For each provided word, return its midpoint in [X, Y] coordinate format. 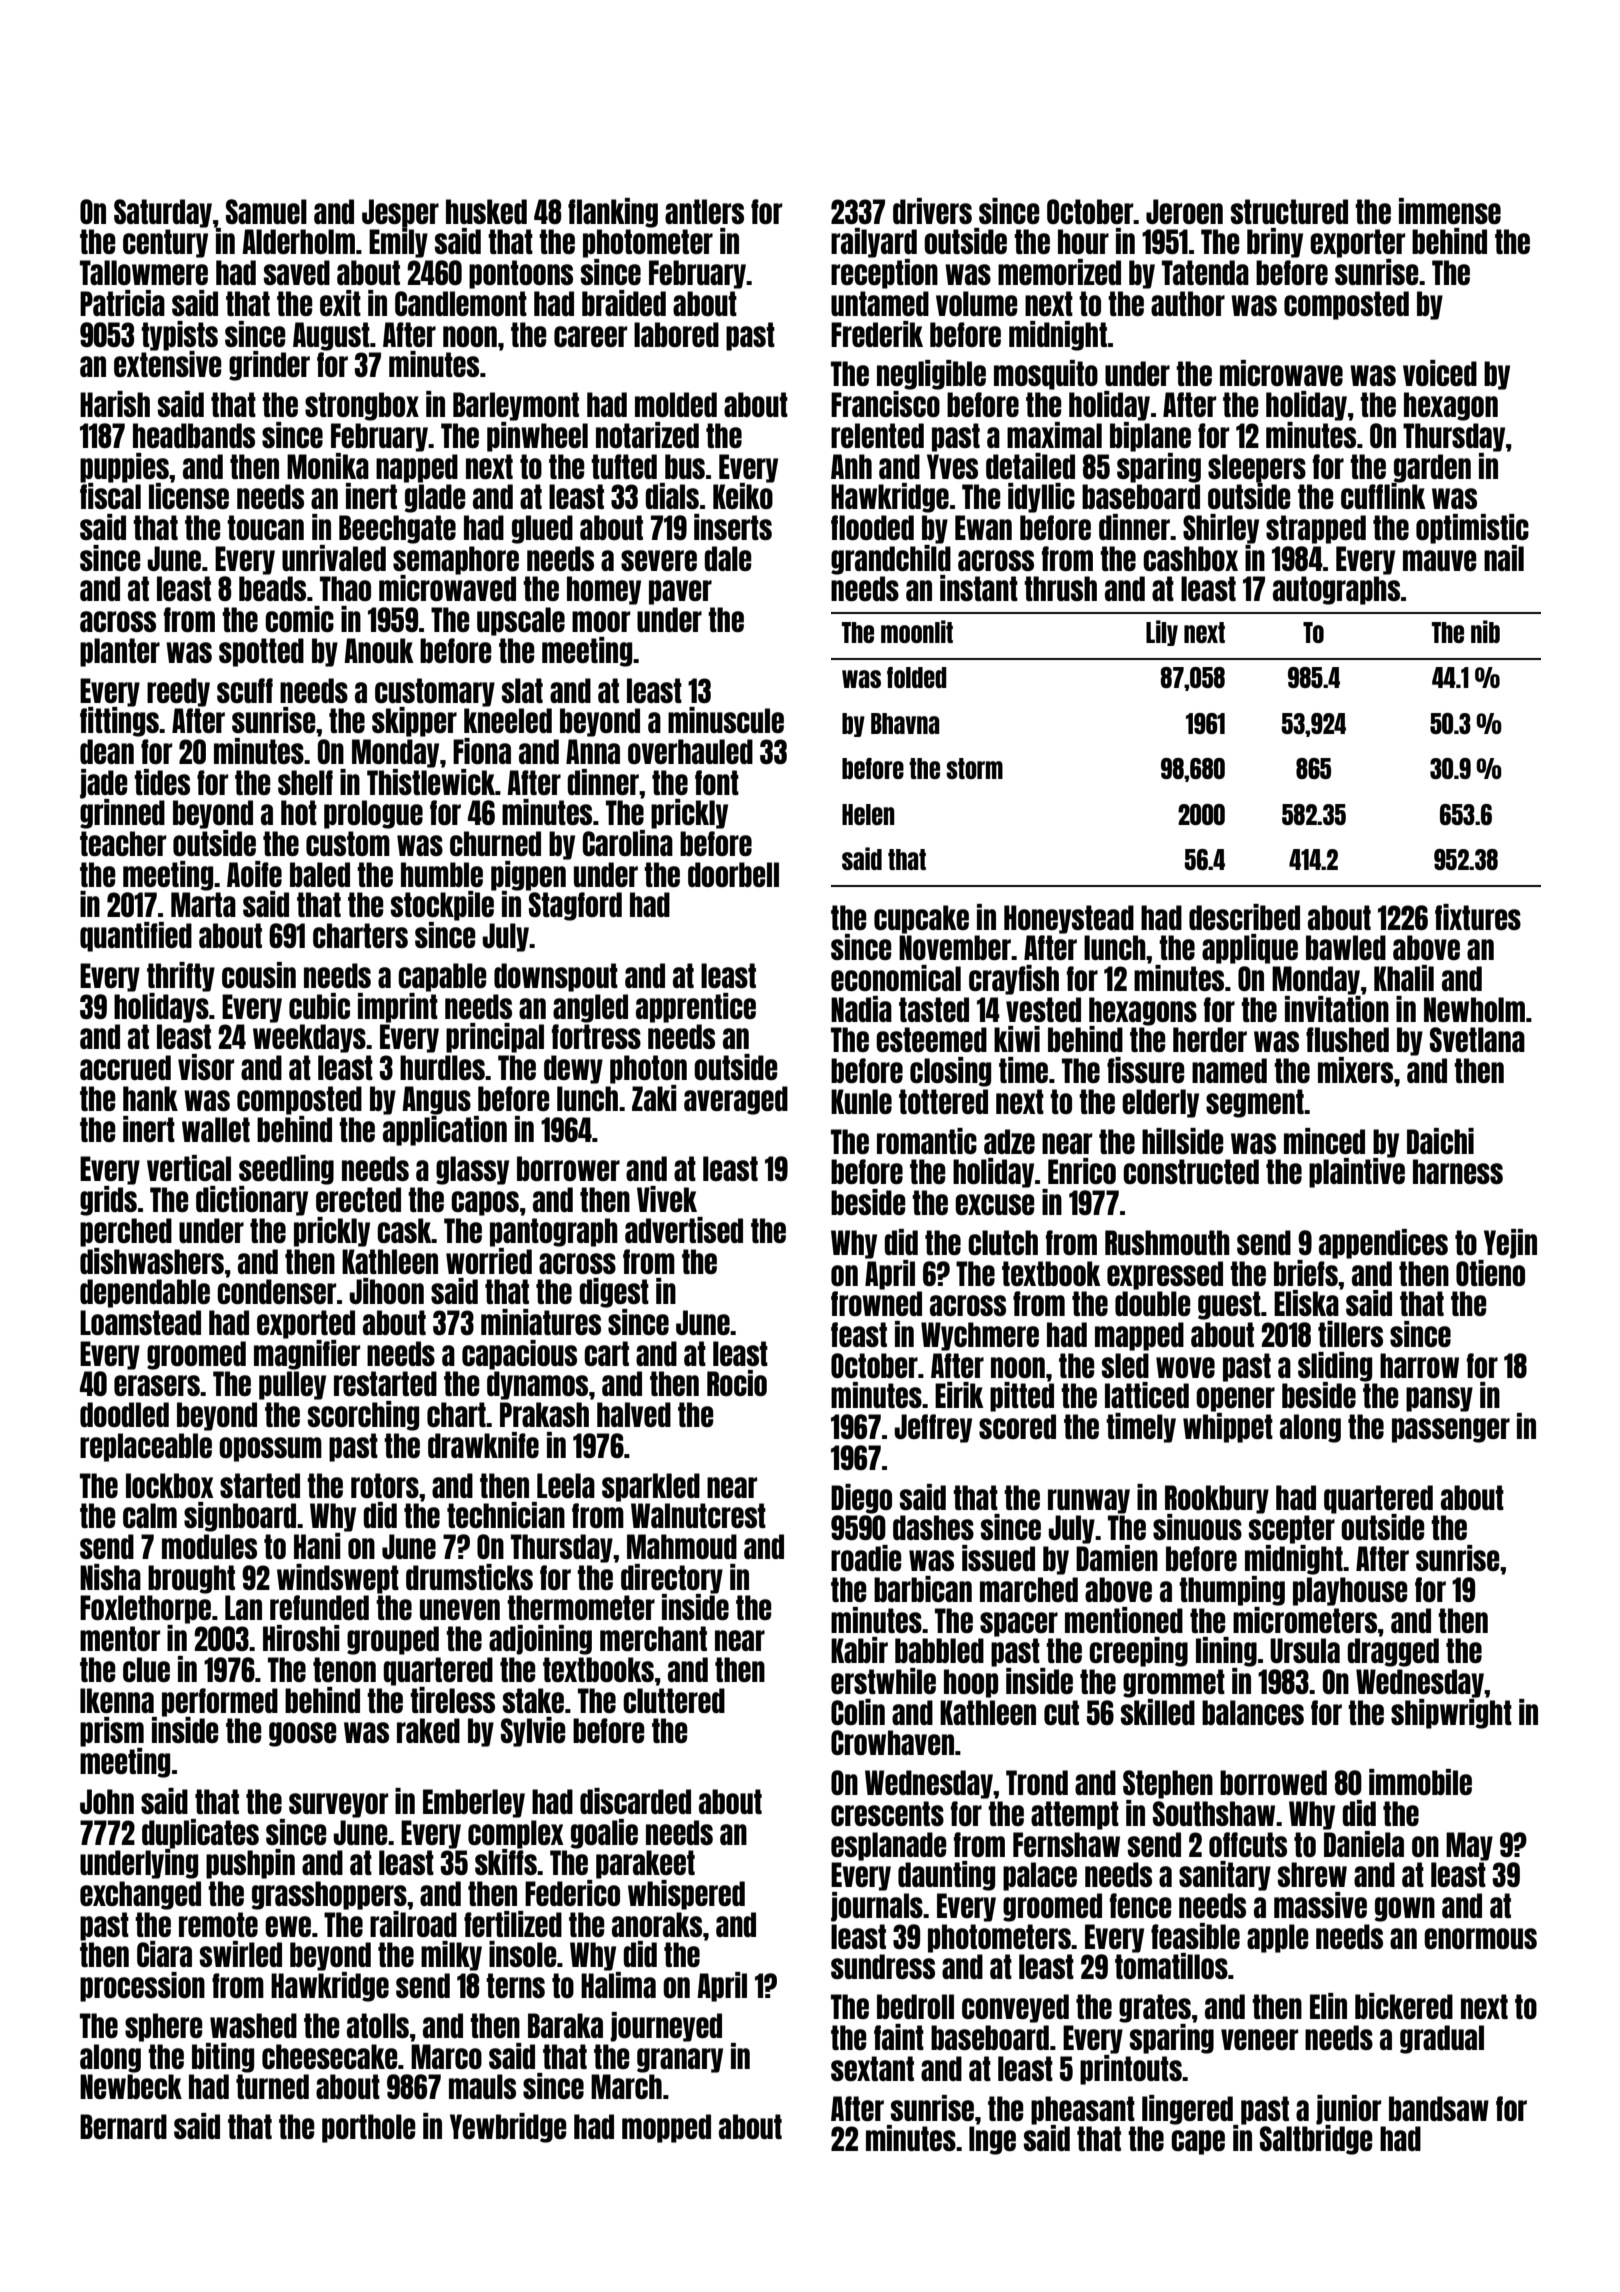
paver [680, 592]
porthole [369, 2128]
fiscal [110, 496]
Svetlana [1477, 1039]
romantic [927, 1141]
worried [489, 1261]
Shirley [1221, 529]
